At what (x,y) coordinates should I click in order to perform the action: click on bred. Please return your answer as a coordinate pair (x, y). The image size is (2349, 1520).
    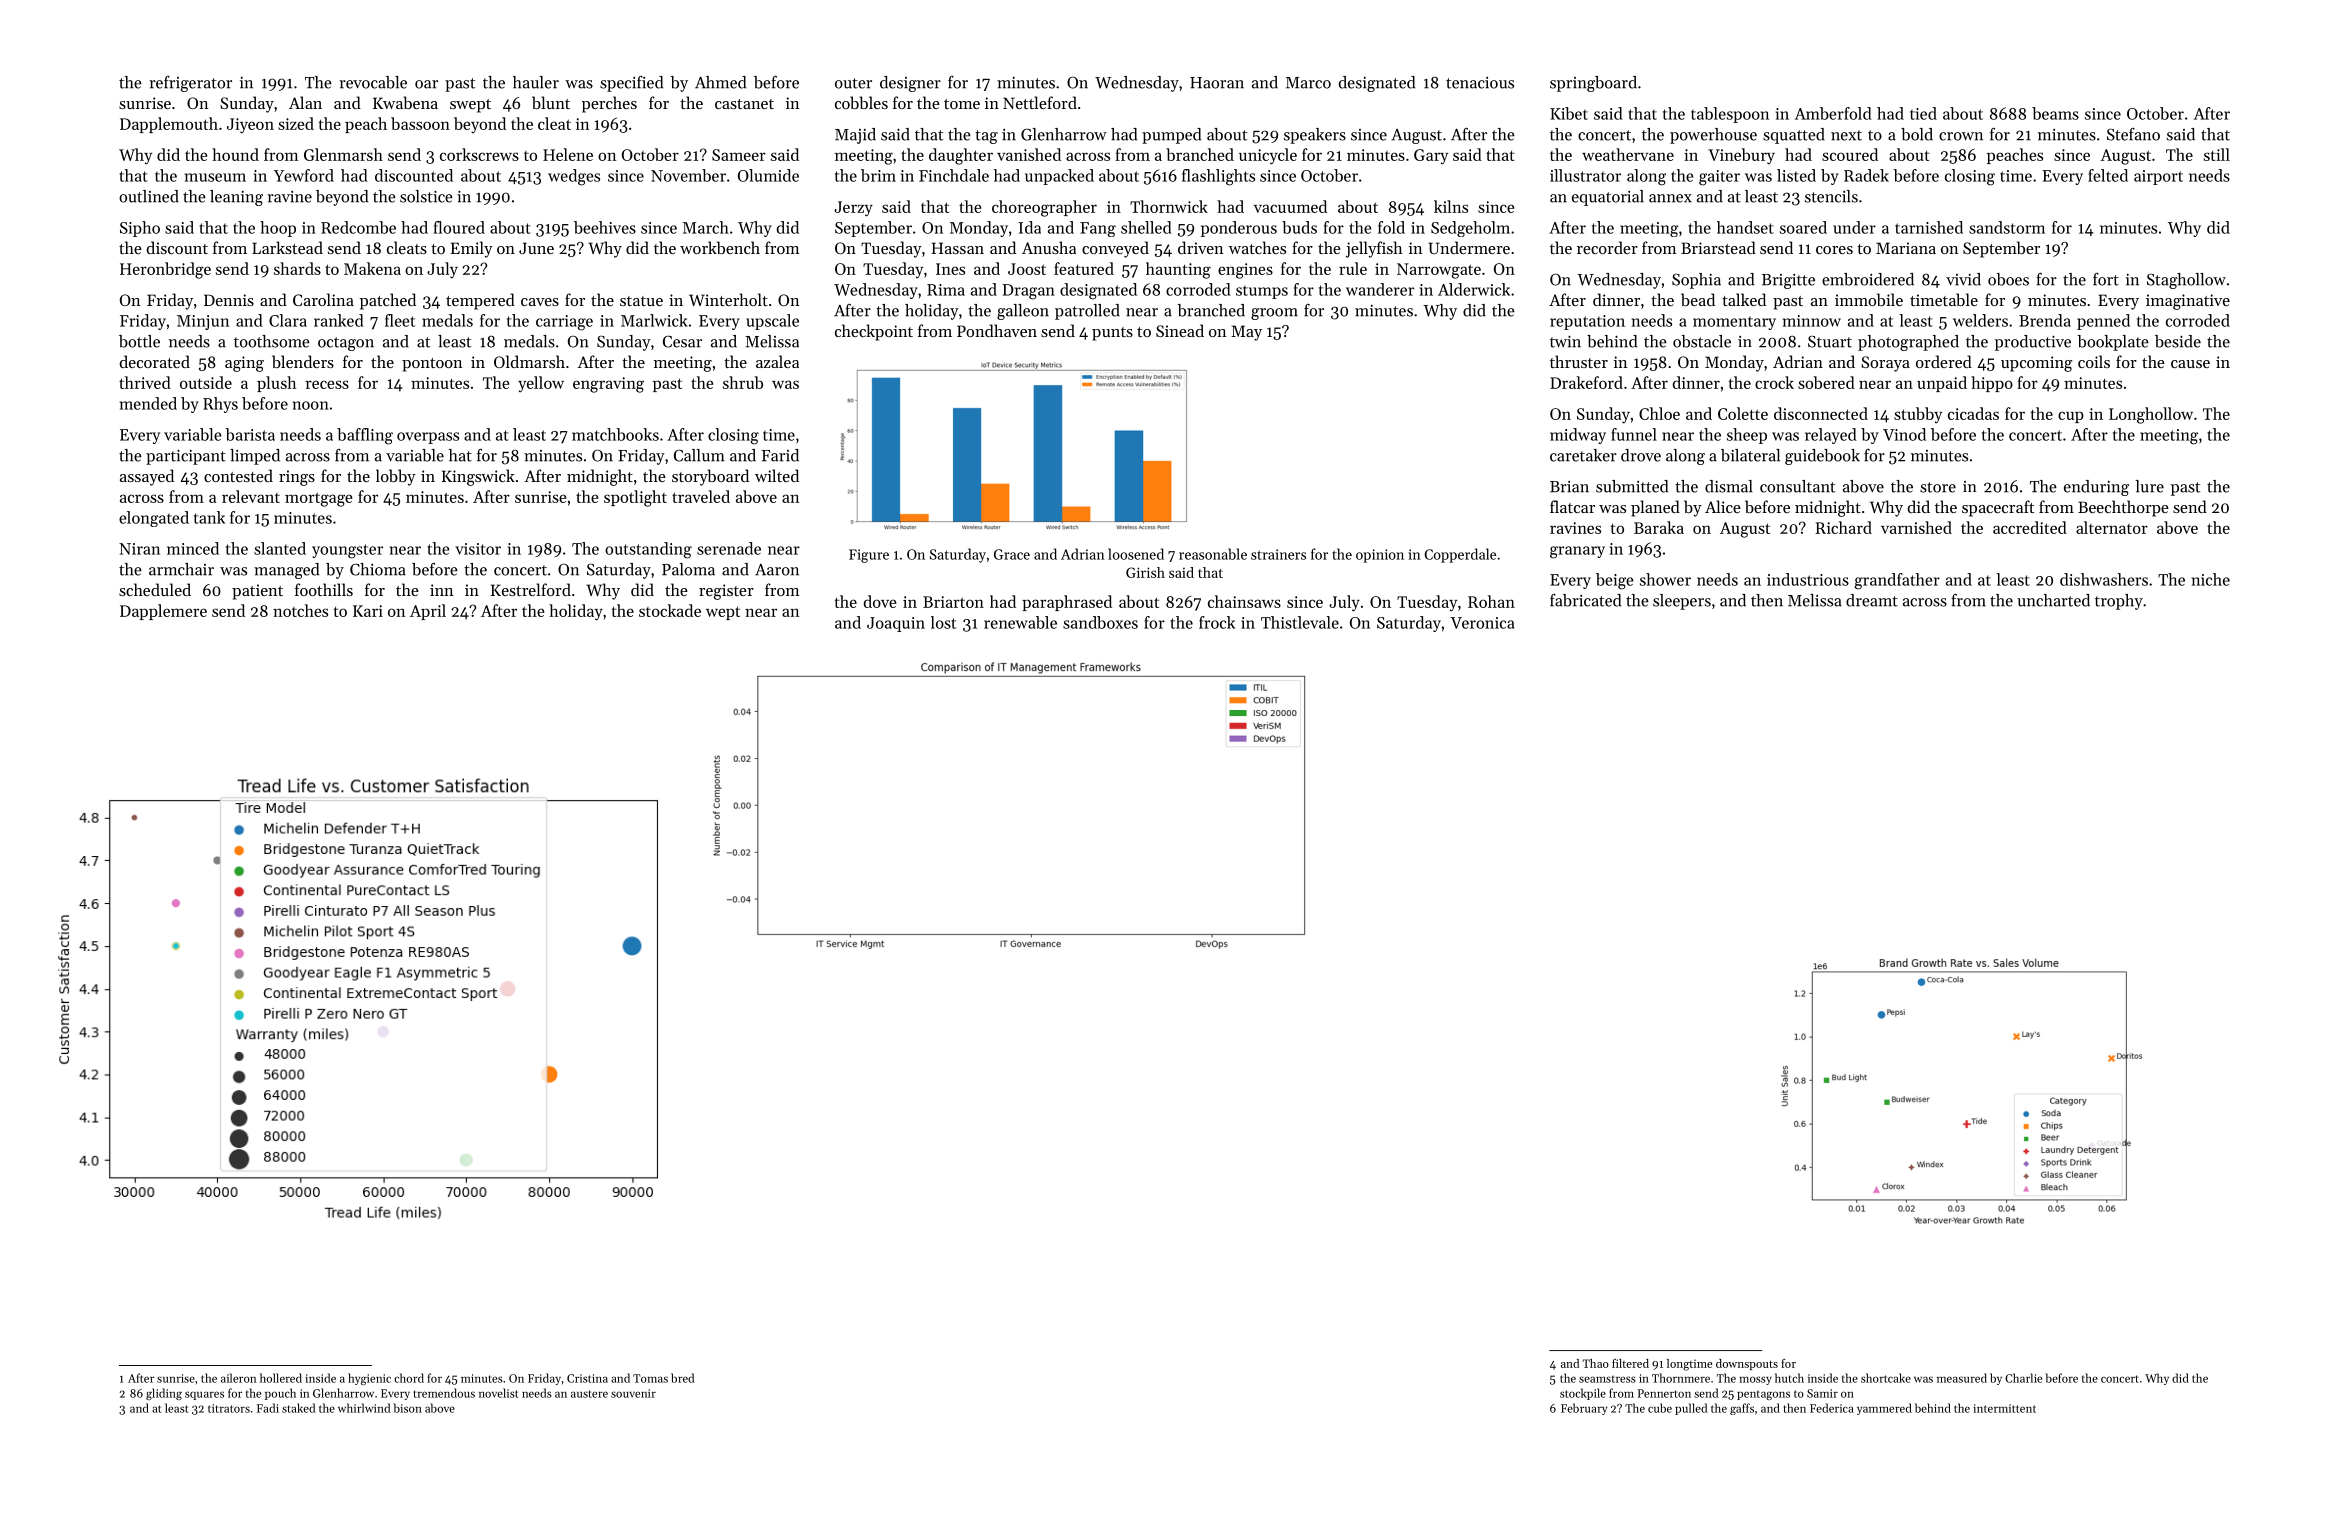
    Looking at the image, I should click on (682, 1378).
